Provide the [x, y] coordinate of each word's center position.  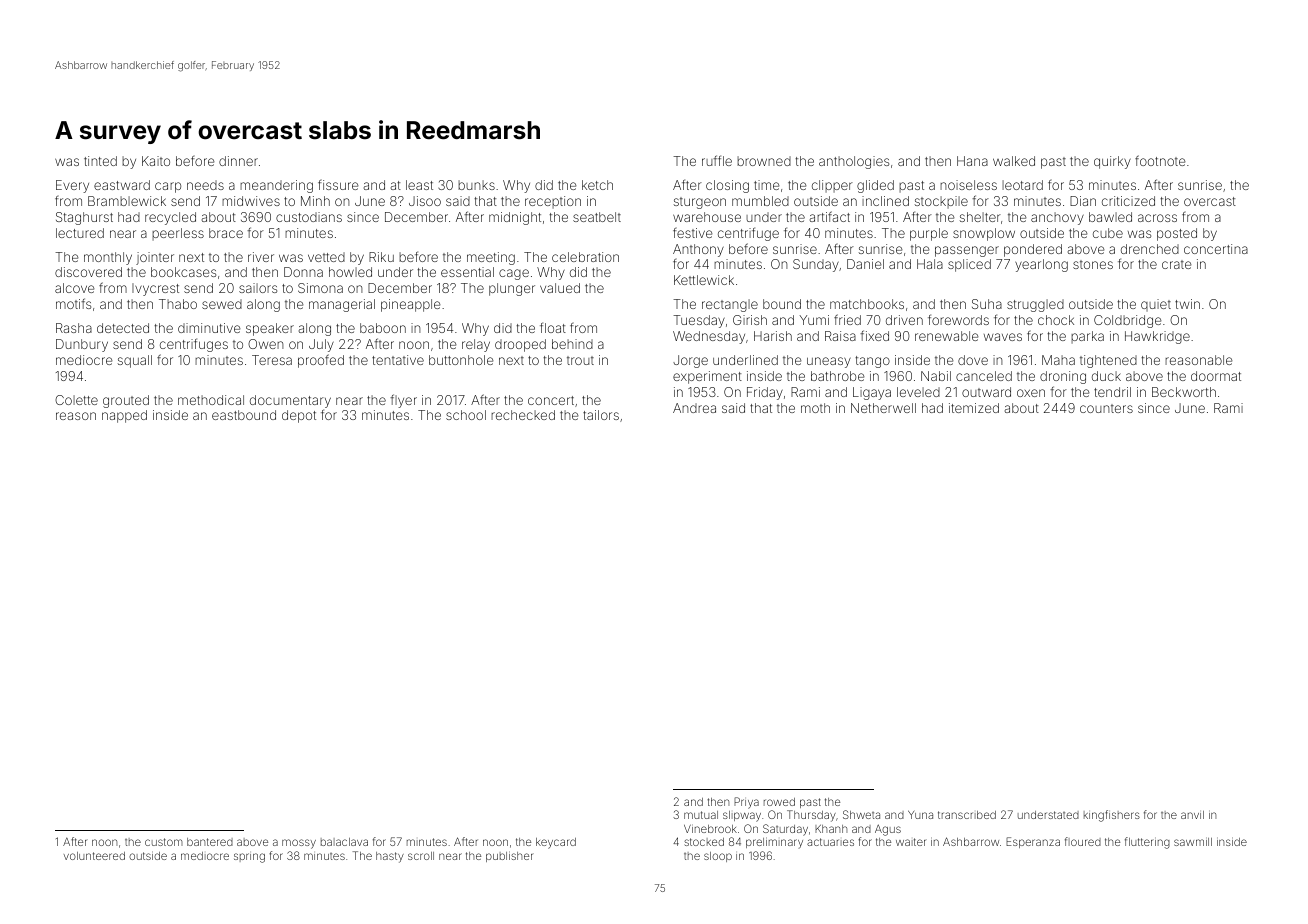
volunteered [94, 856]
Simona [320, 288]
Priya [746, 803]
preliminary [774, 843]
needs [205, 185]
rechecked [523, 415]
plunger [512, 289]
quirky [1112, 162]
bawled [1110, 217]
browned [764, 161]
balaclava [344, 842]
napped [124, 416]
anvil [1192, 815]
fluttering [1147, 843]
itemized [974, 408]
